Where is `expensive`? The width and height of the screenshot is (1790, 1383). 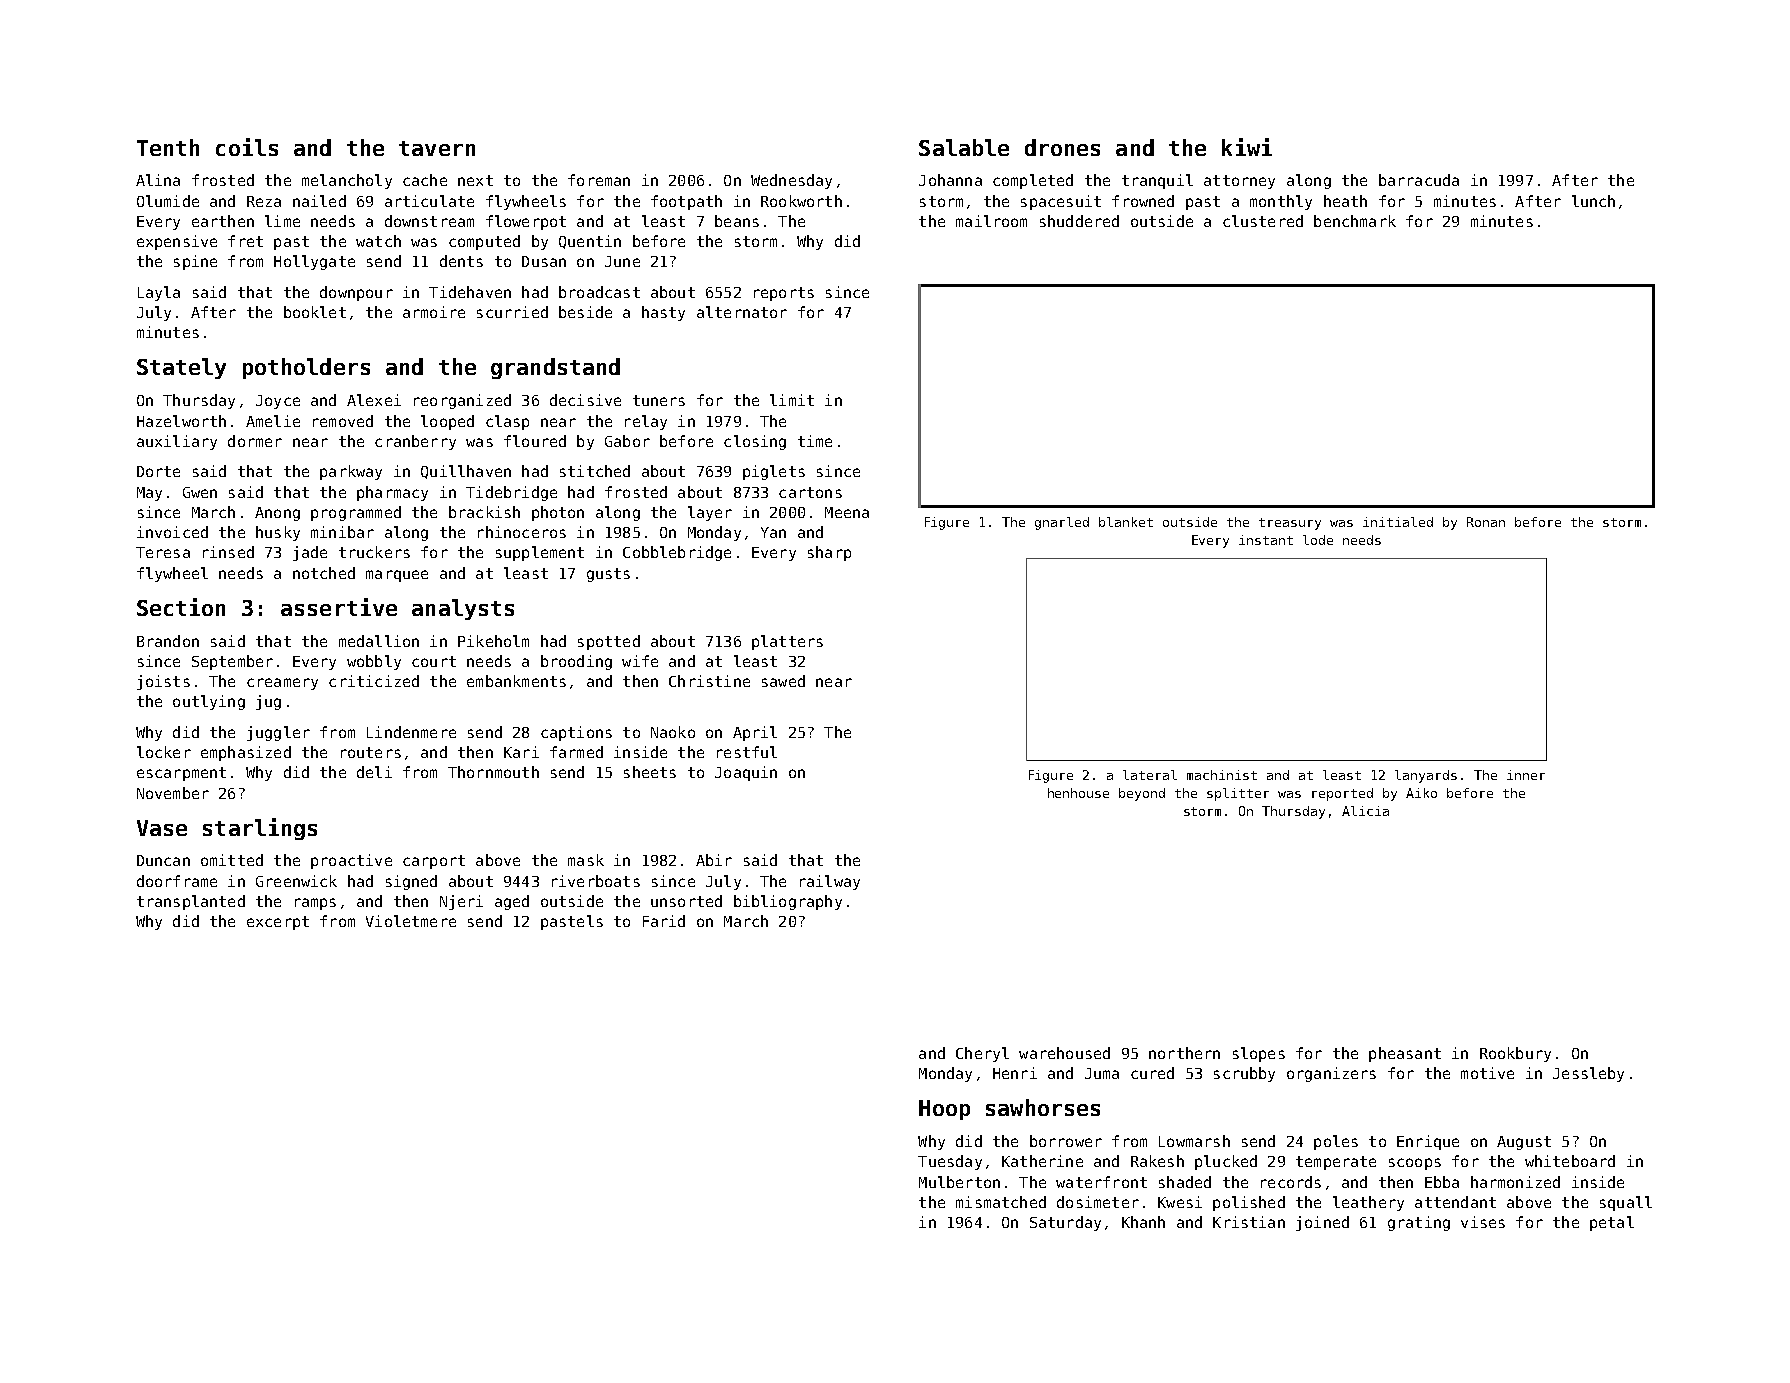
expensive is located at coordinates (177, 242).
